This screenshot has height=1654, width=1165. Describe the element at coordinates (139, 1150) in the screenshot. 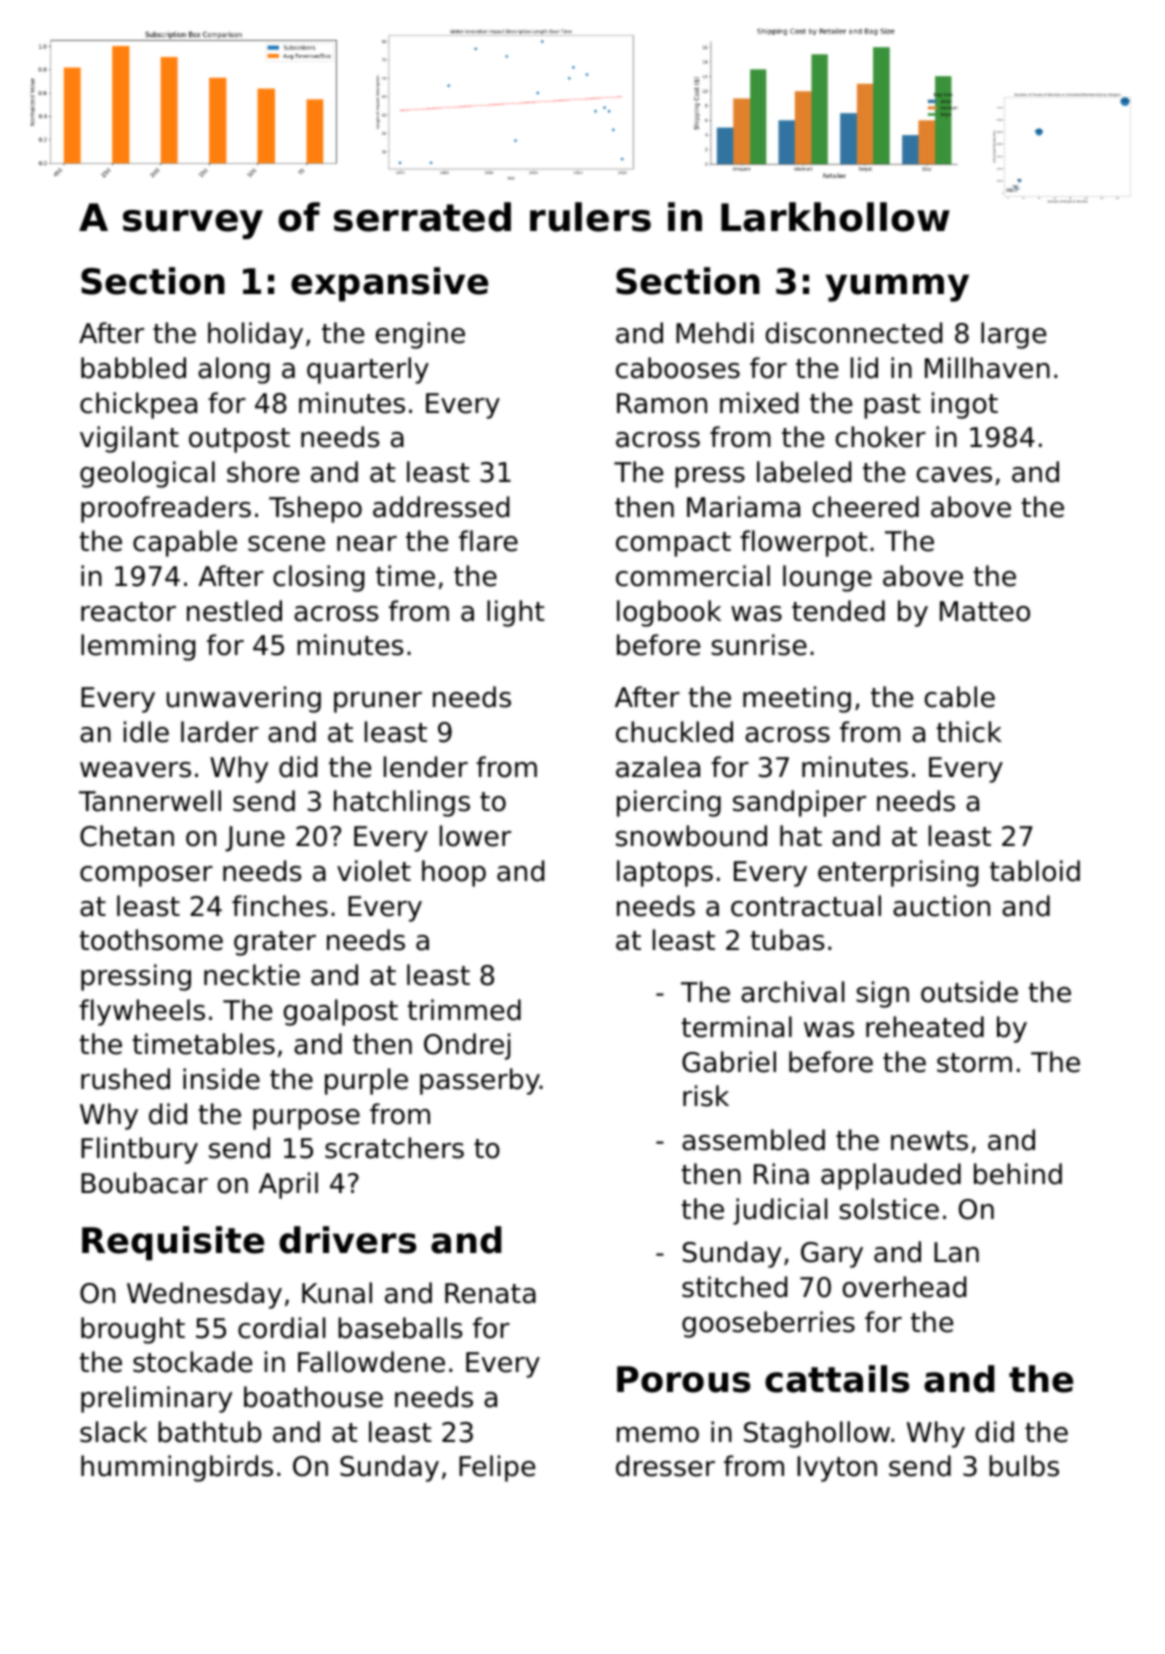

I see `Flintbury` at that location.
